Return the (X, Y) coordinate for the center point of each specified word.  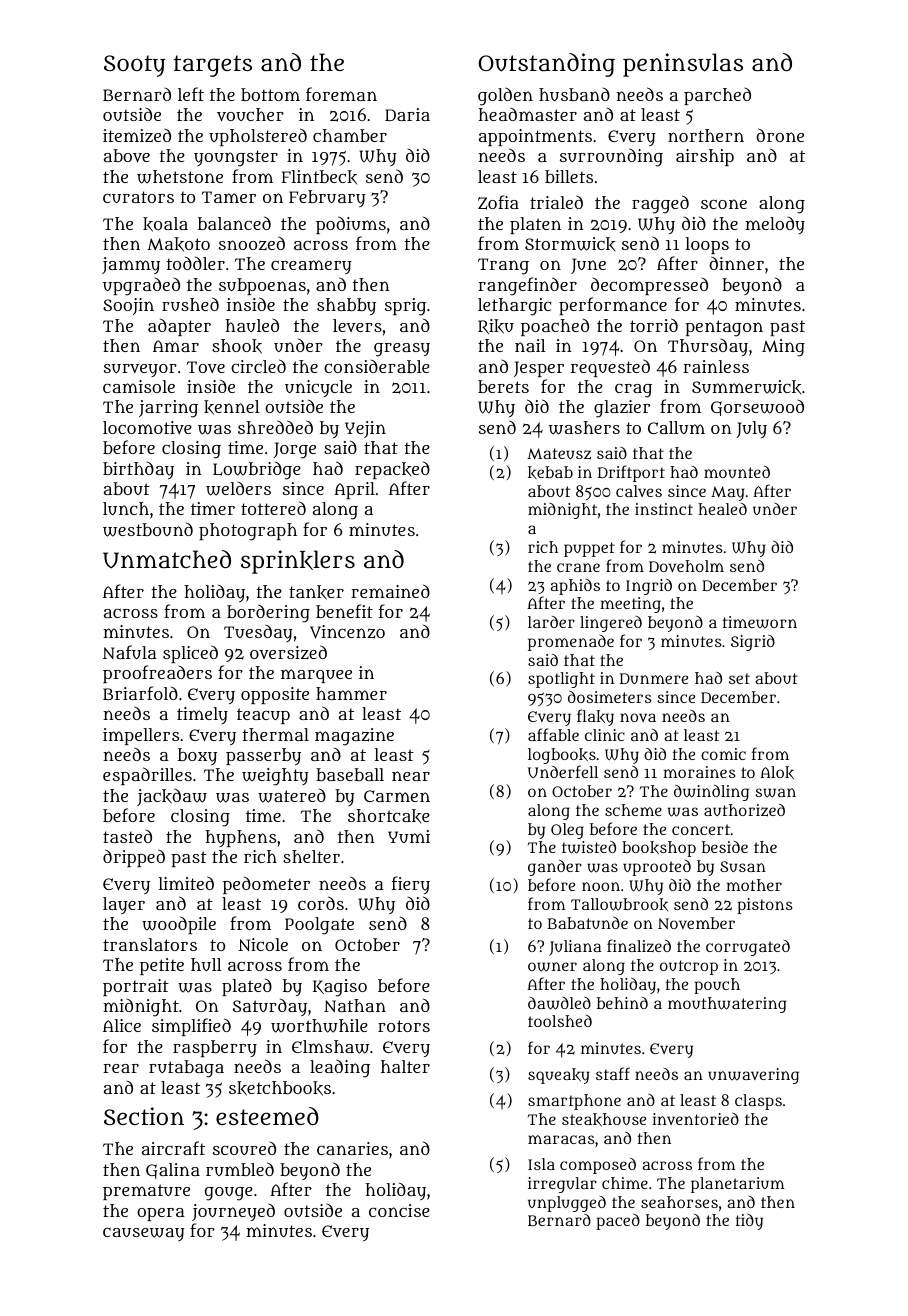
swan (775, 793)
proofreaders (157, 674)
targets (212, 66)
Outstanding (546, 65)
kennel (232, 407)
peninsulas (683, 65)
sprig (405, 307)
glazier (622, 409)
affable (553, 734)
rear (121, 1068)
